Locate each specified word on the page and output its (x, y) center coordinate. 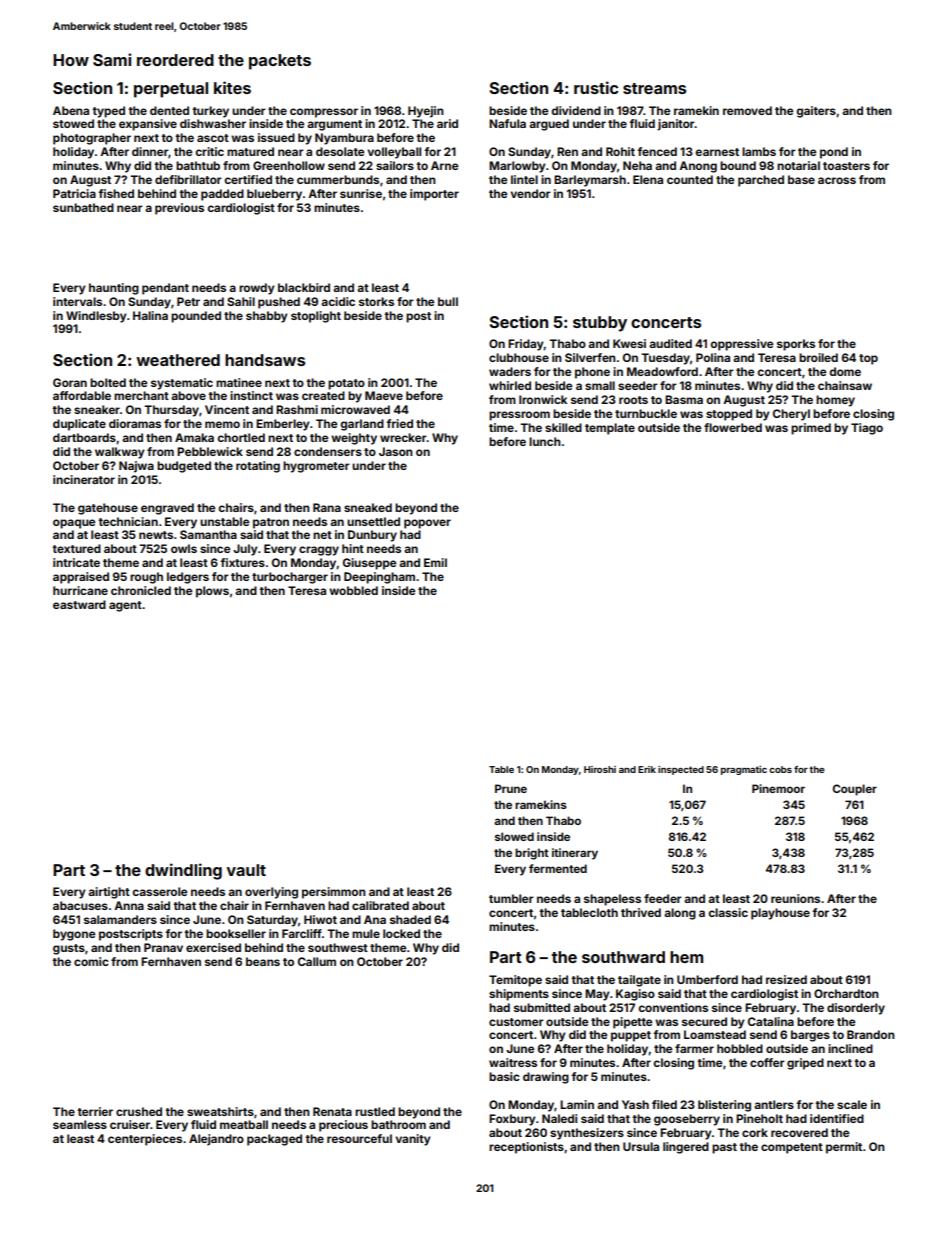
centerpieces (145, 1140)
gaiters (816, 112)
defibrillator (188, 179)
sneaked (368, 507)
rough (146, 578)
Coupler (855, 790)
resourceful (359, 1138)
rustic (596, 87)
